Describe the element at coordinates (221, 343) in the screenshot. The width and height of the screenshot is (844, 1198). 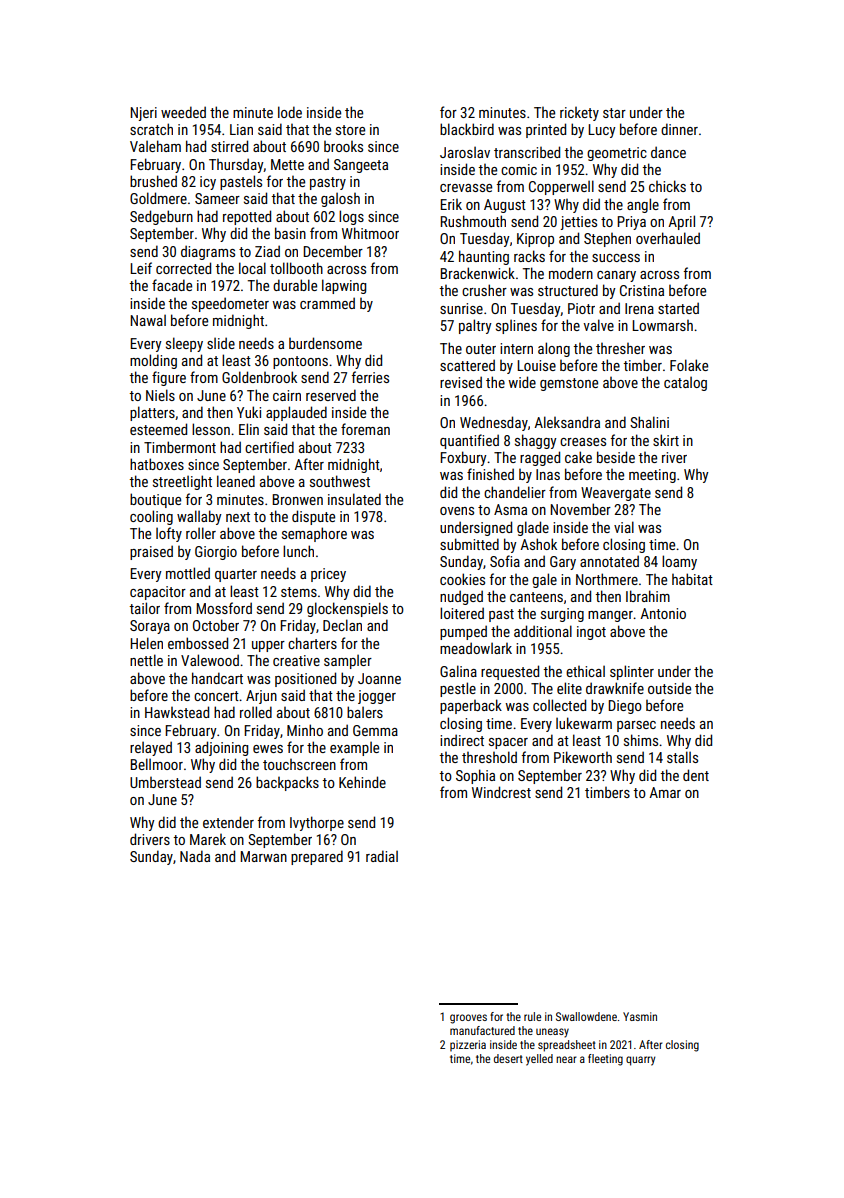
I see `slide` at that location.
